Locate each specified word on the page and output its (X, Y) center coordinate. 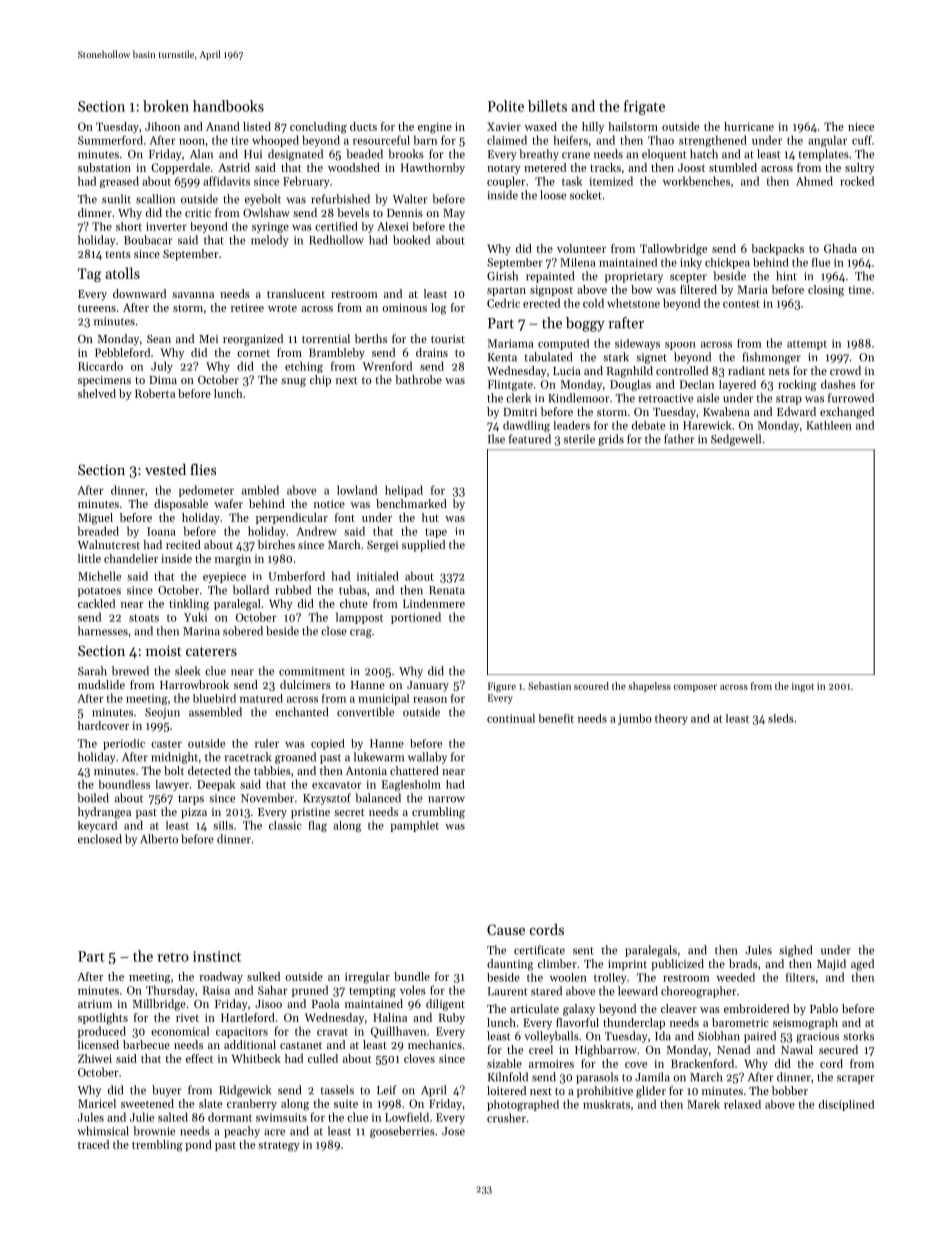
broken (166, 106)
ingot (803, 687)
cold (593, 303)
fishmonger (772, 358)
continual (511, 718)
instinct (217, 956)
